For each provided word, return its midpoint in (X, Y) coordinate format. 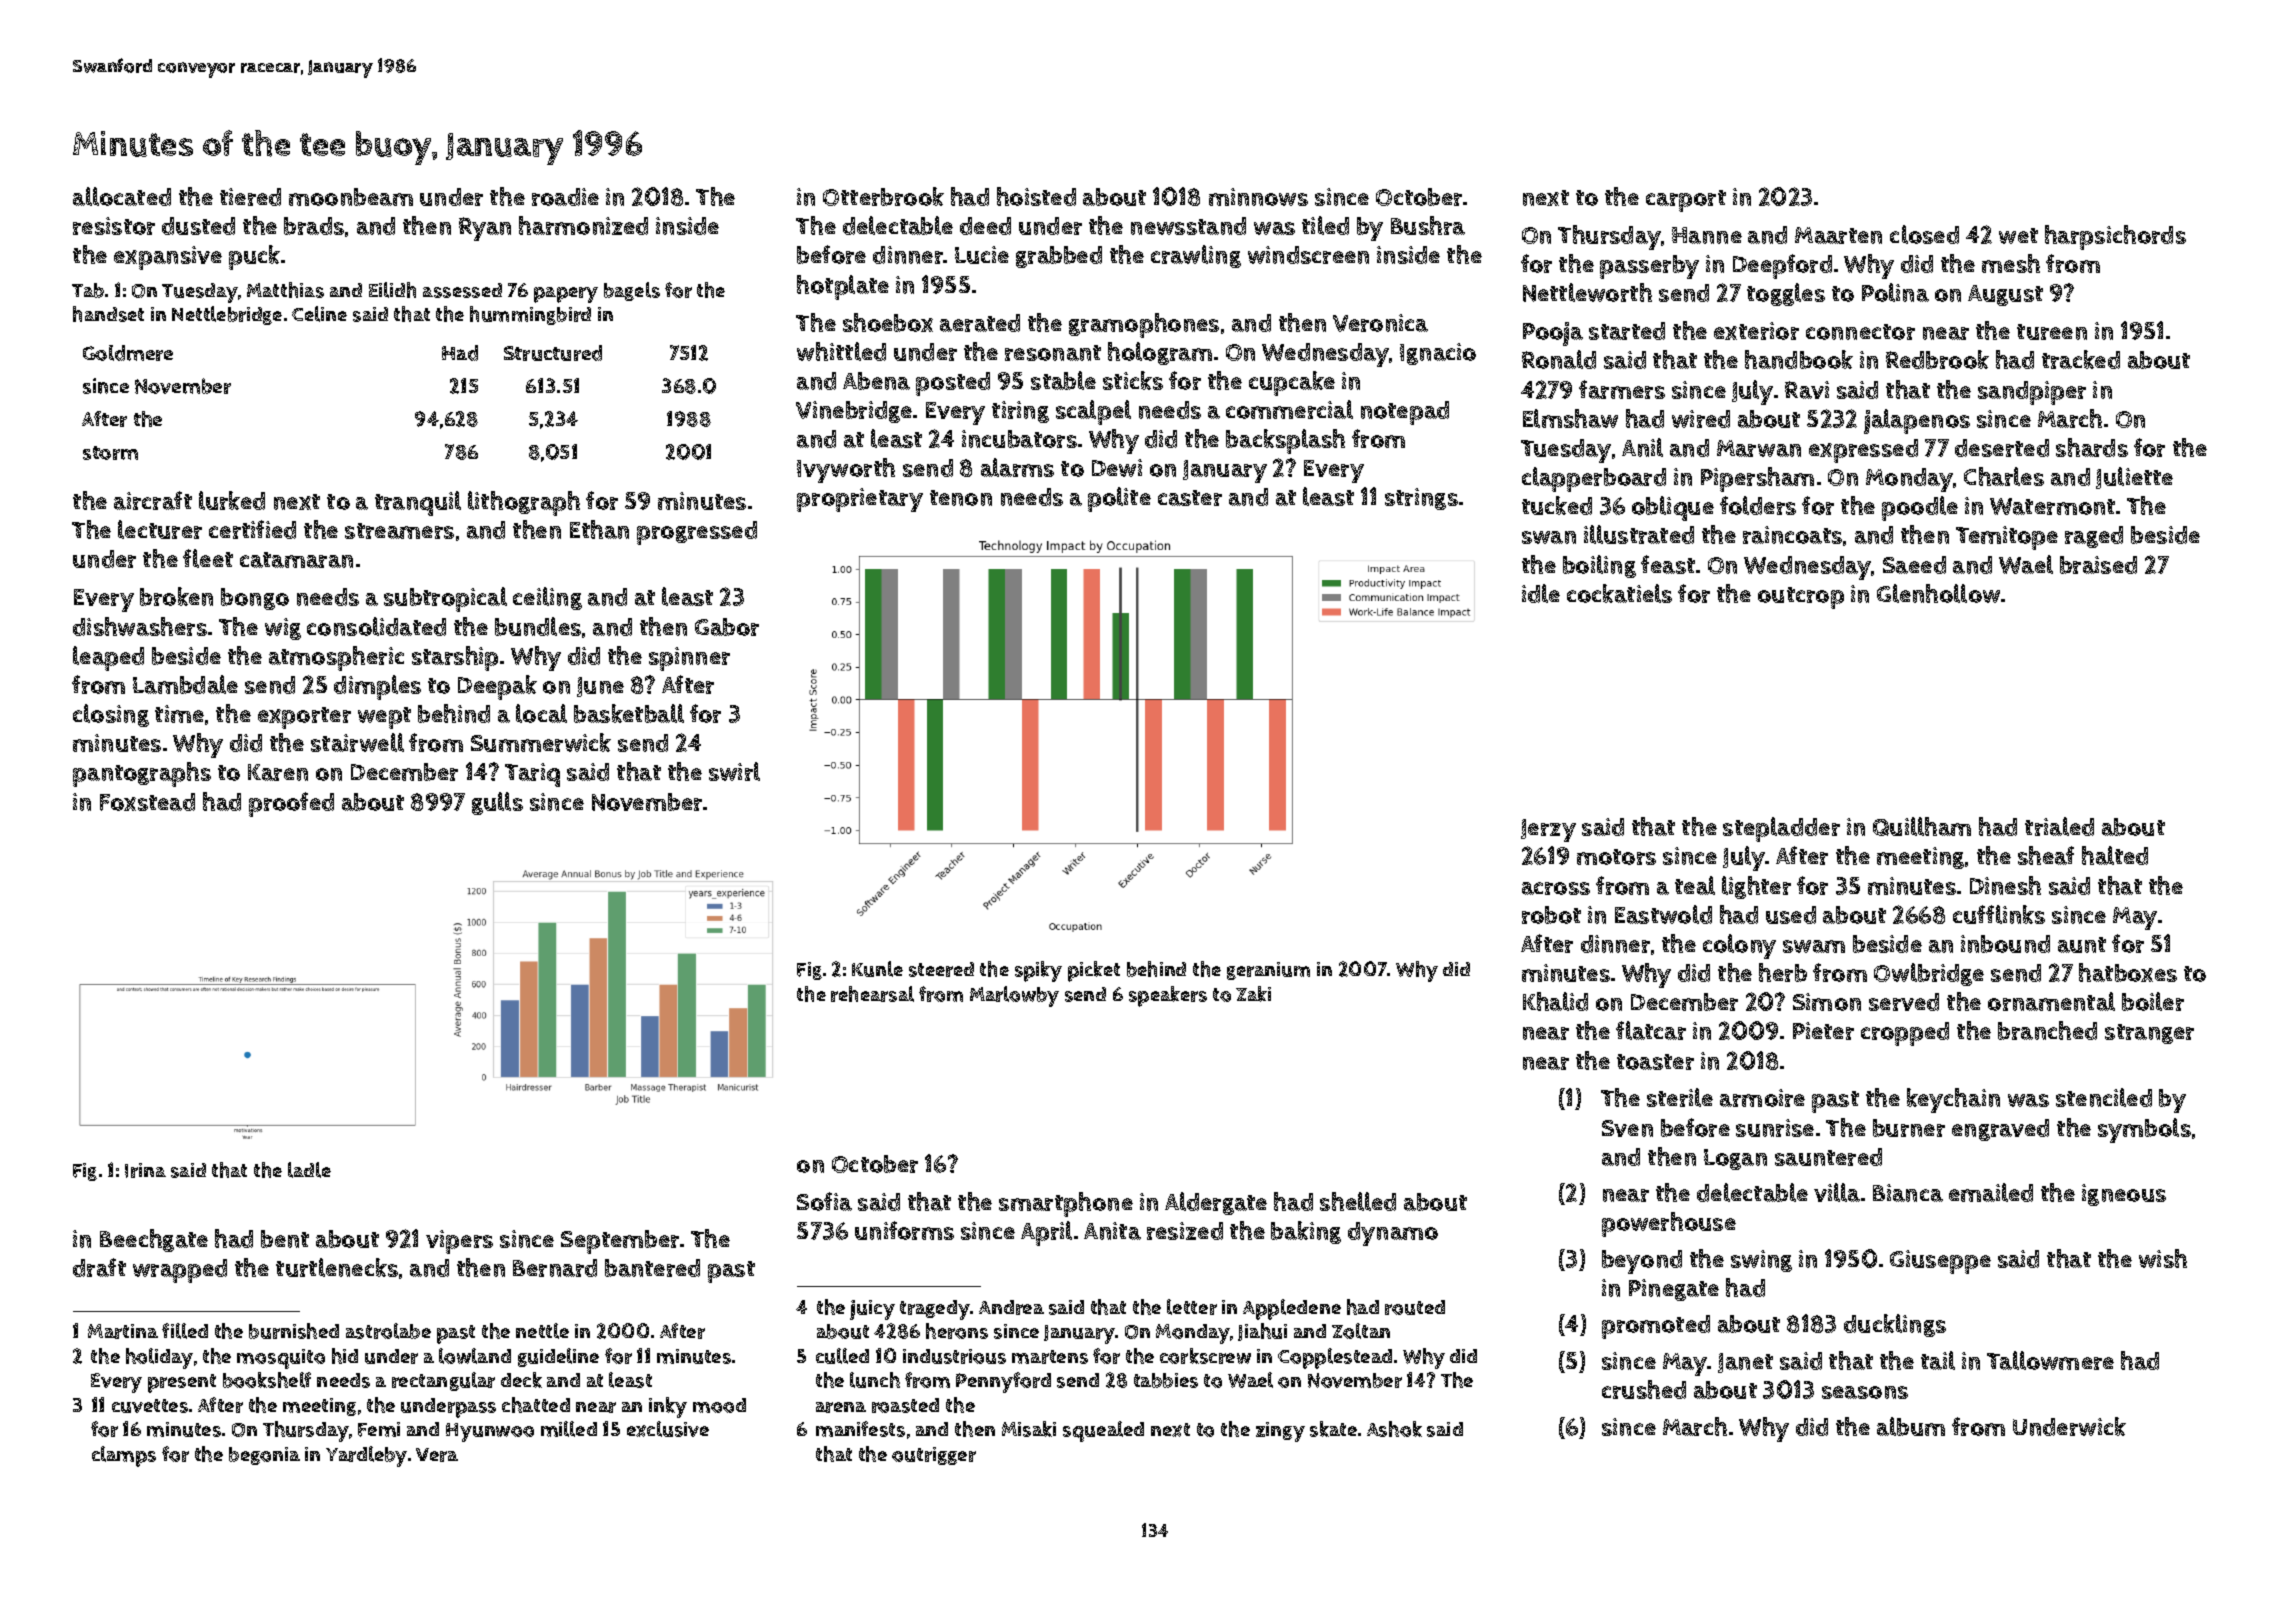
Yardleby (366, 1456)
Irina (145, 1170)
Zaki (1253, 994)
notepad (1405, 413)
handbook (1799, 359)
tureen (2052, 332)
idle (1541, 593)
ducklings (1895, 1325)
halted (2115, 855)
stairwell (357, 742)
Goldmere (128, 353)
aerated (980, 323)
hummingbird (530, 315)
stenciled (2104, 1097)
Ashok (1394, 1429)
